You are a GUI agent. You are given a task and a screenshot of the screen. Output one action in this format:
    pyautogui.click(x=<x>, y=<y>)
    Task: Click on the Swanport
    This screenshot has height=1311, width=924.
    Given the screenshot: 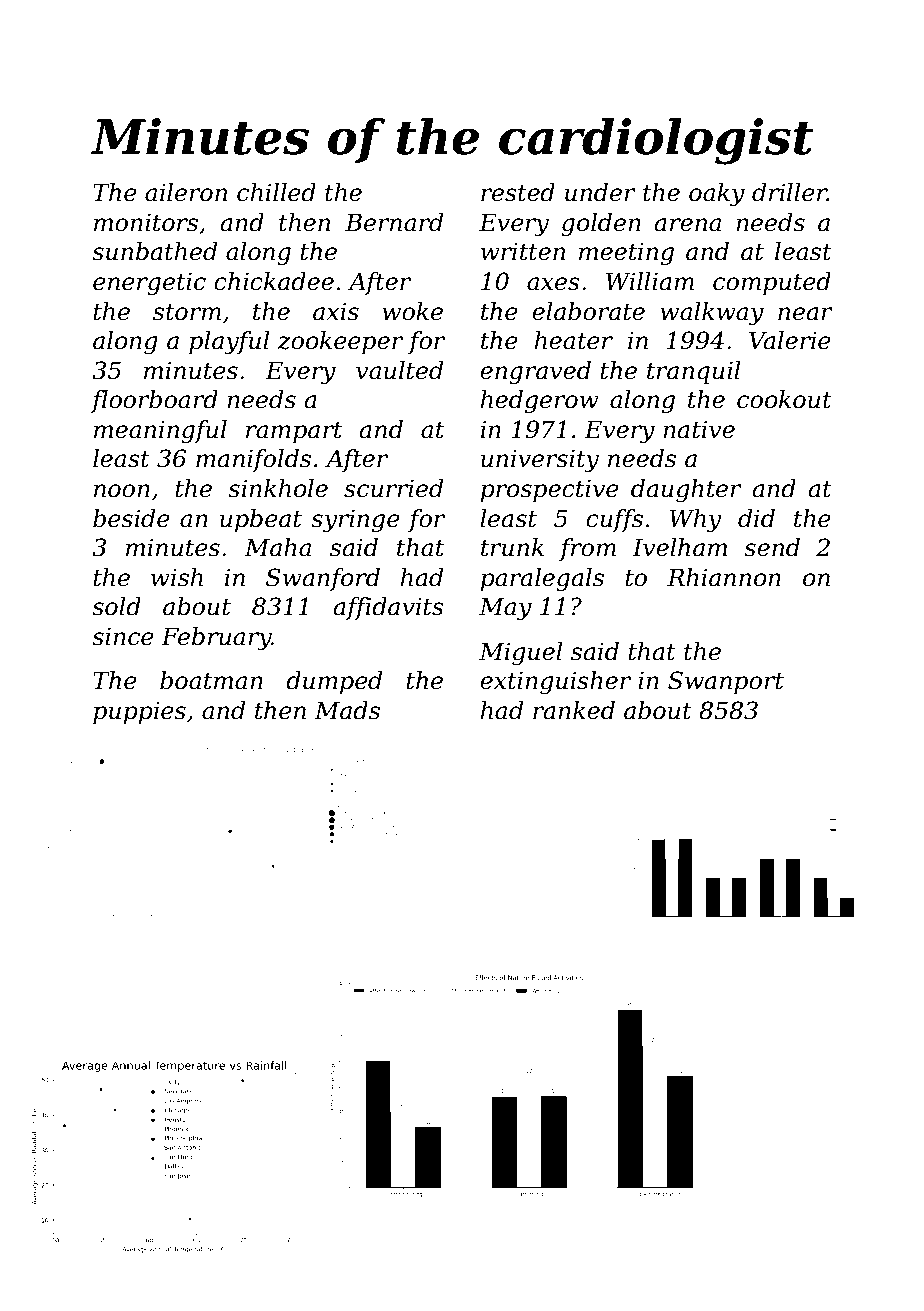 What is the action you would take?
    pyautogui.click(x=726, y=682)
